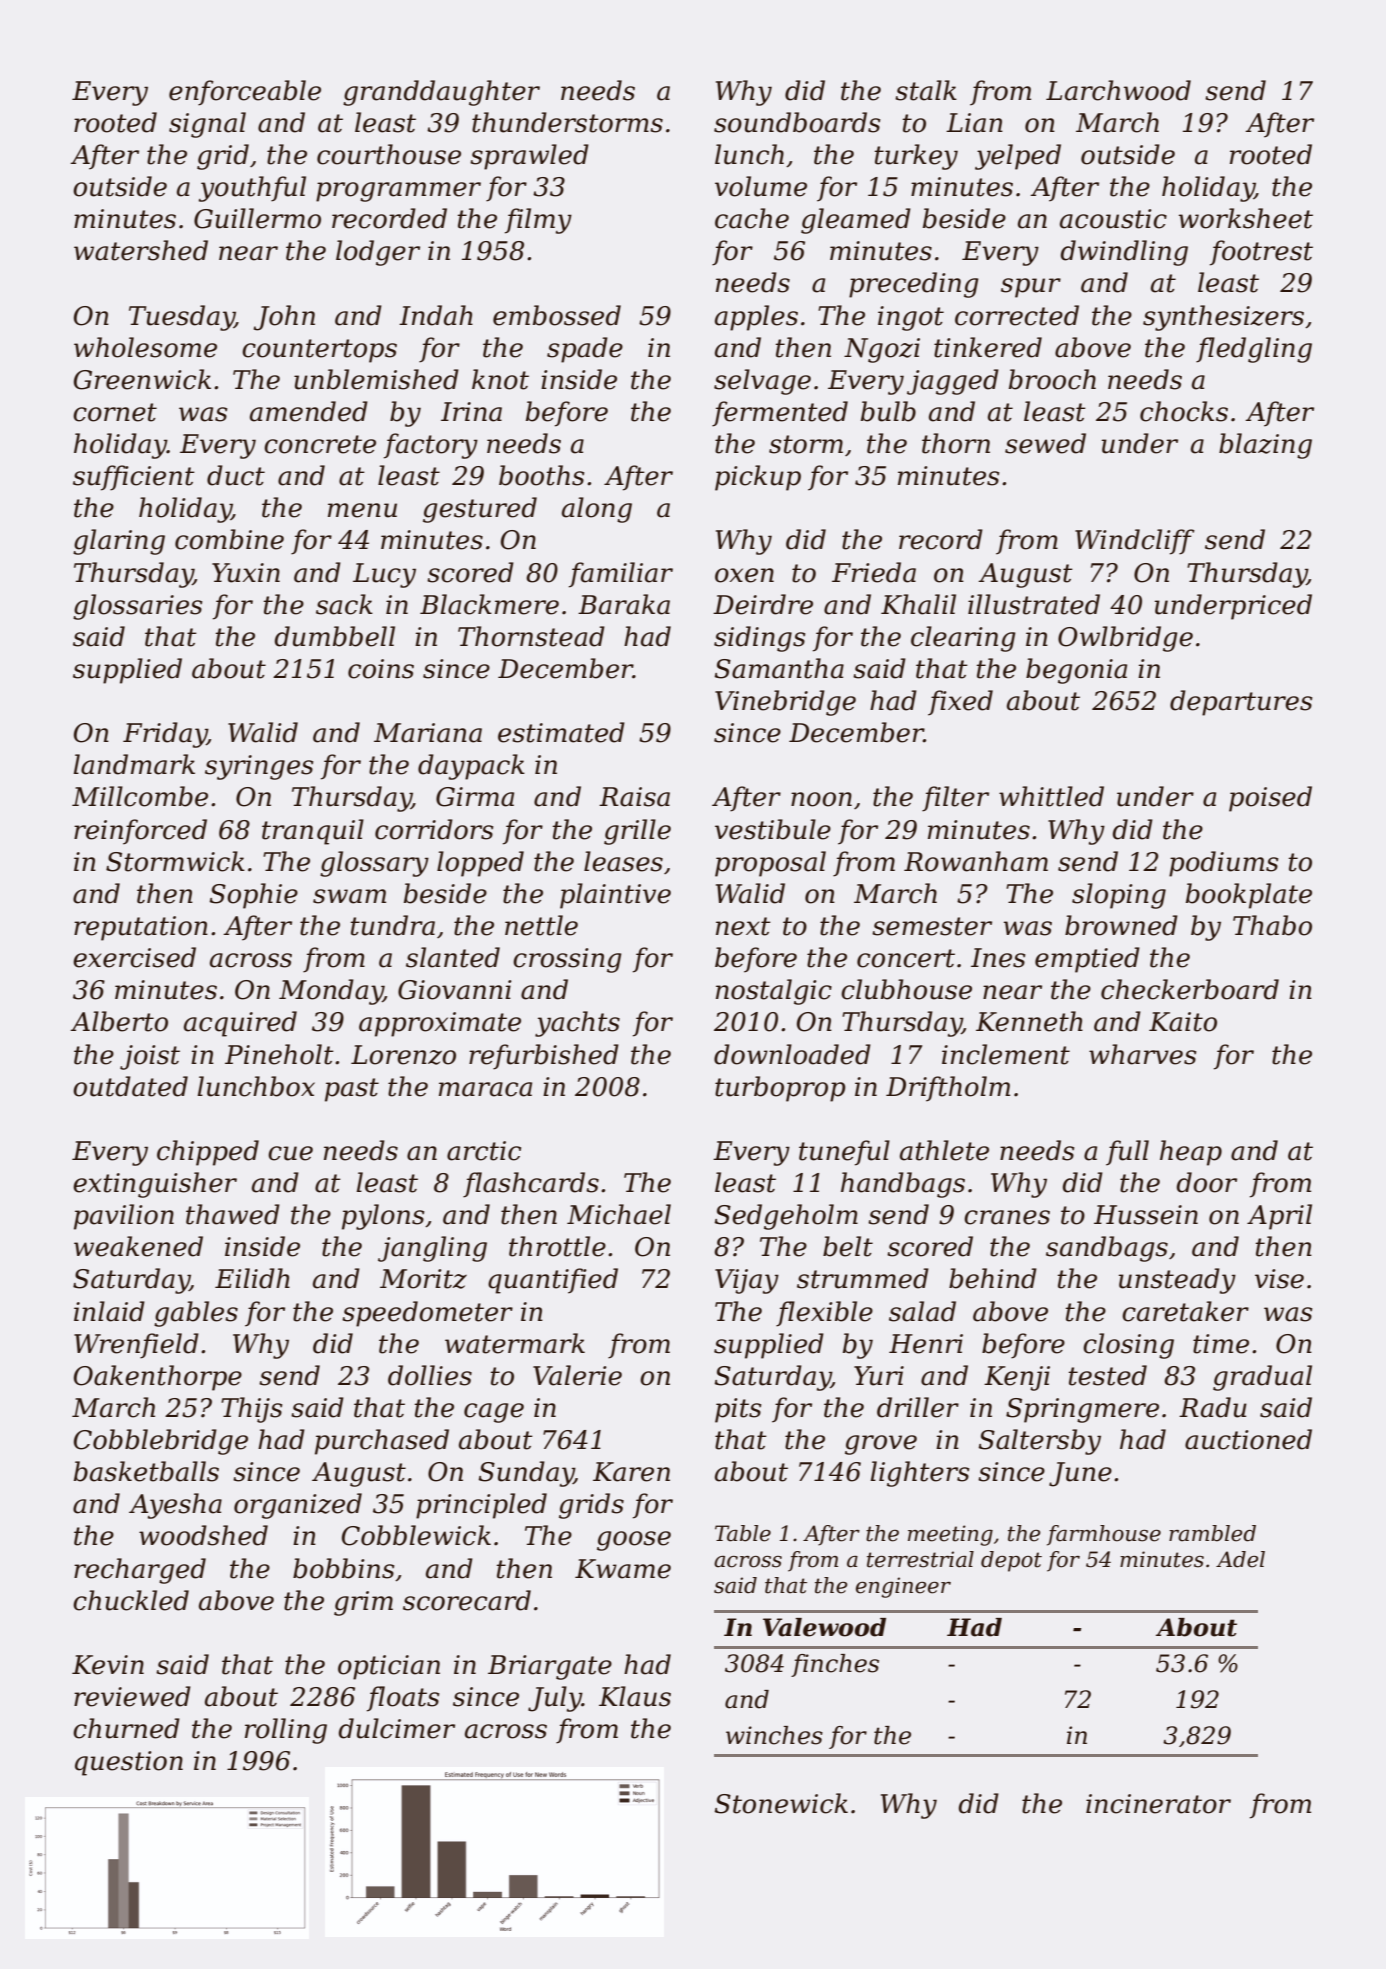 Image resolution: width=1386 pixels, height=1969 pixels. What do you see at coordinates (879, 1376) in the screenshot?
I see `Yuri` at bounding box center [879, 1376].
